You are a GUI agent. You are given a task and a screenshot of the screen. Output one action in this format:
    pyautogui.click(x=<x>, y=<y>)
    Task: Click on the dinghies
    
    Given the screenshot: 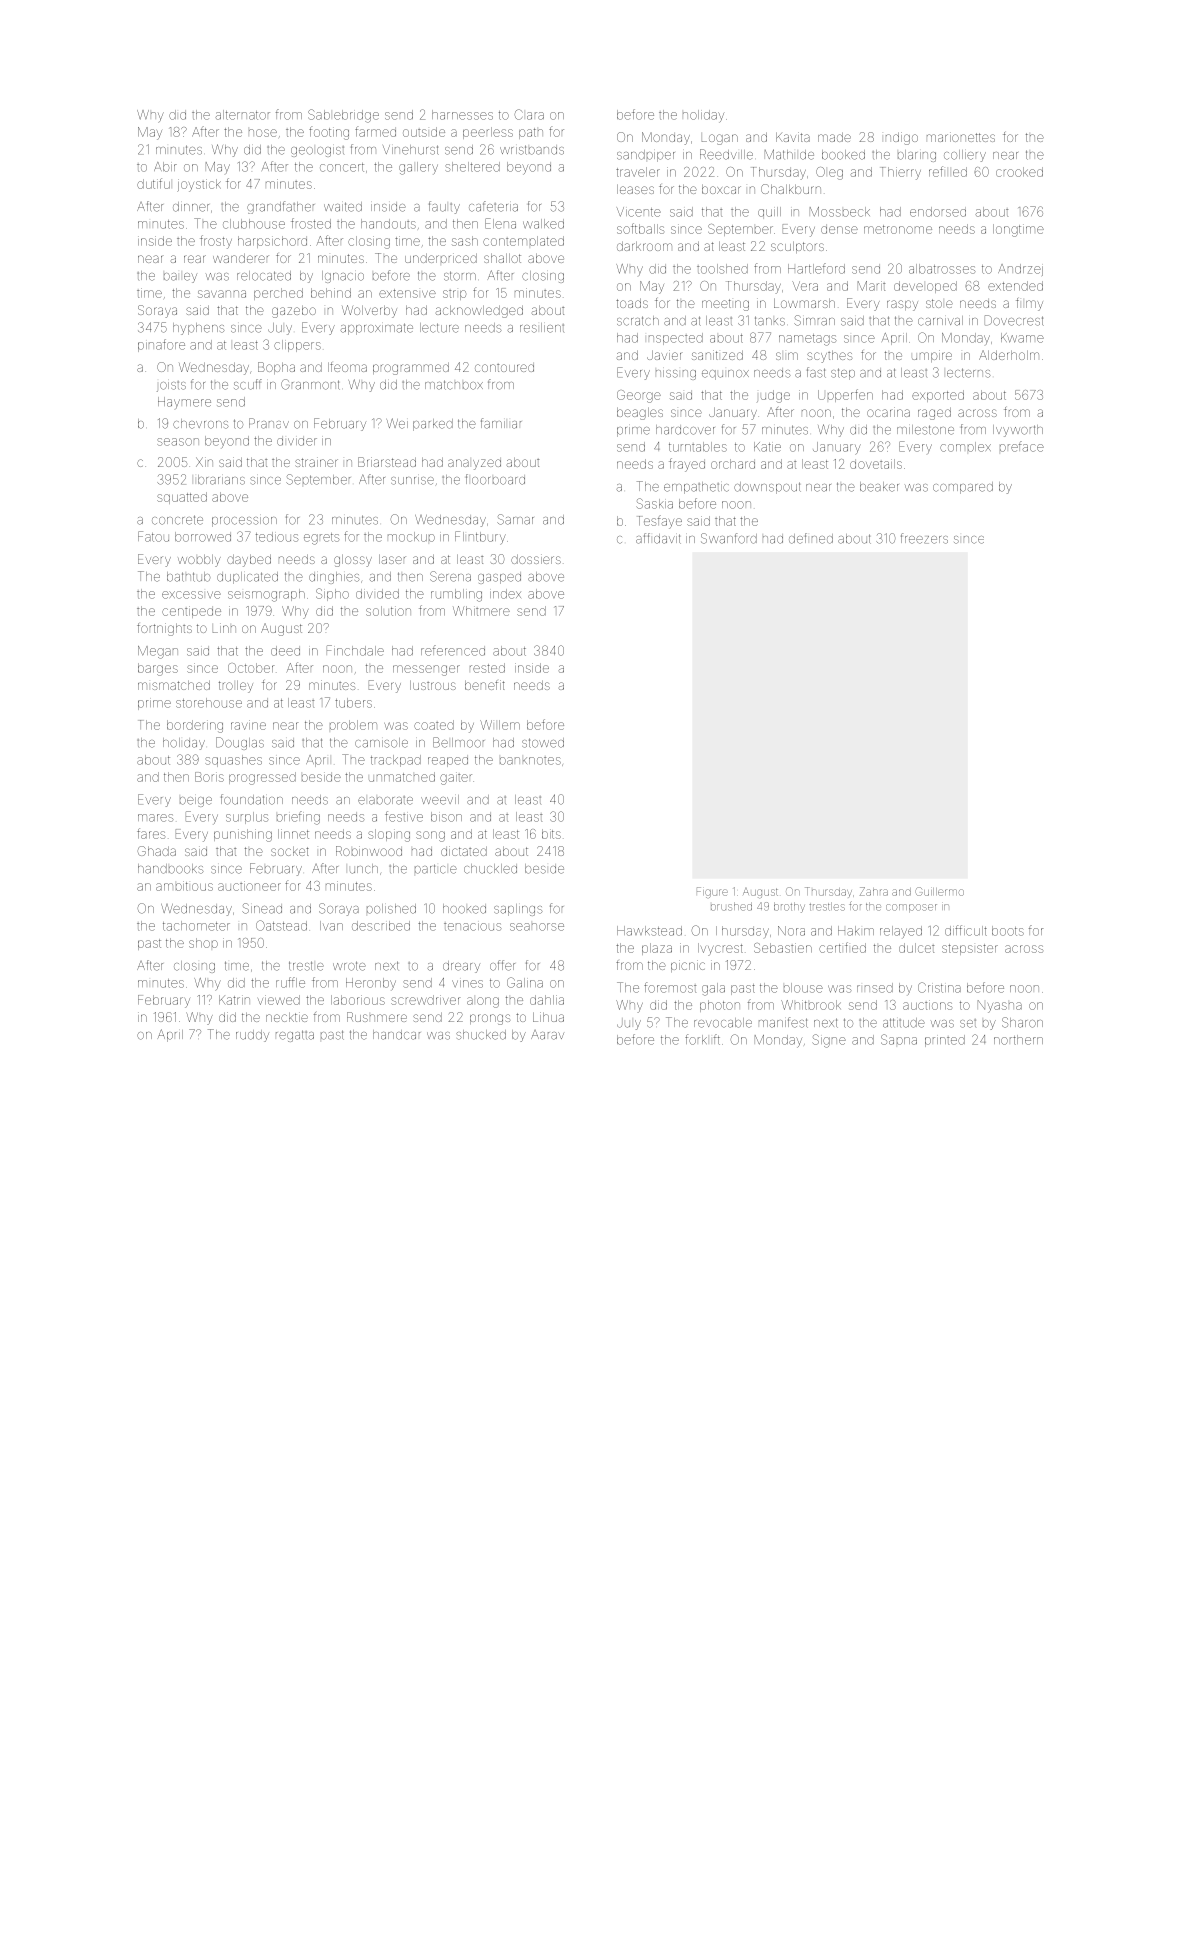 What is the action you would take?
    pyautogui.click(x=334, y=578)
